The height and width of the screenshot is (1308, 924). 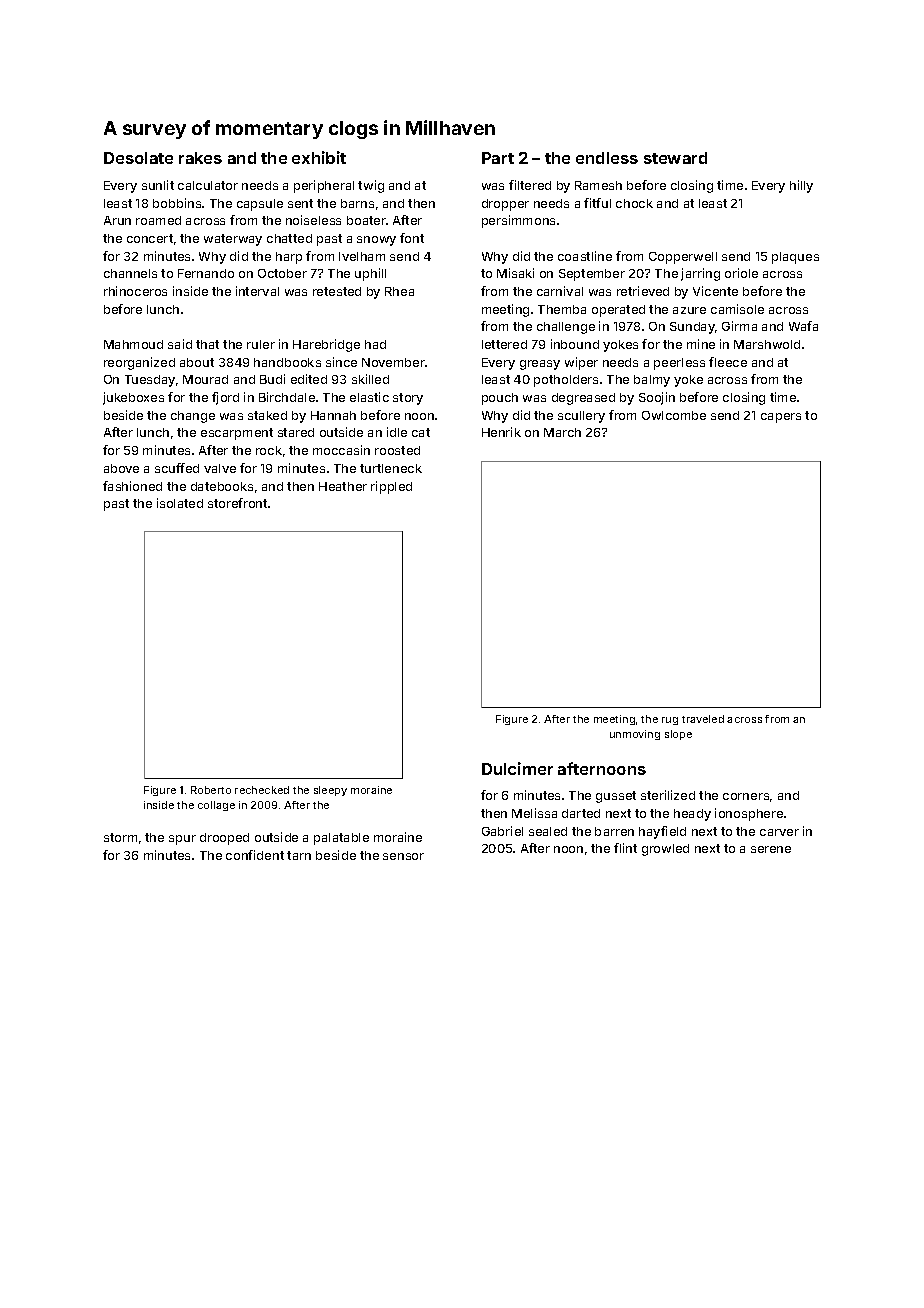 What do you see at coordinates (391, 487) in the screenshot?
I see `rippled` at bounding box center [391, 487].
